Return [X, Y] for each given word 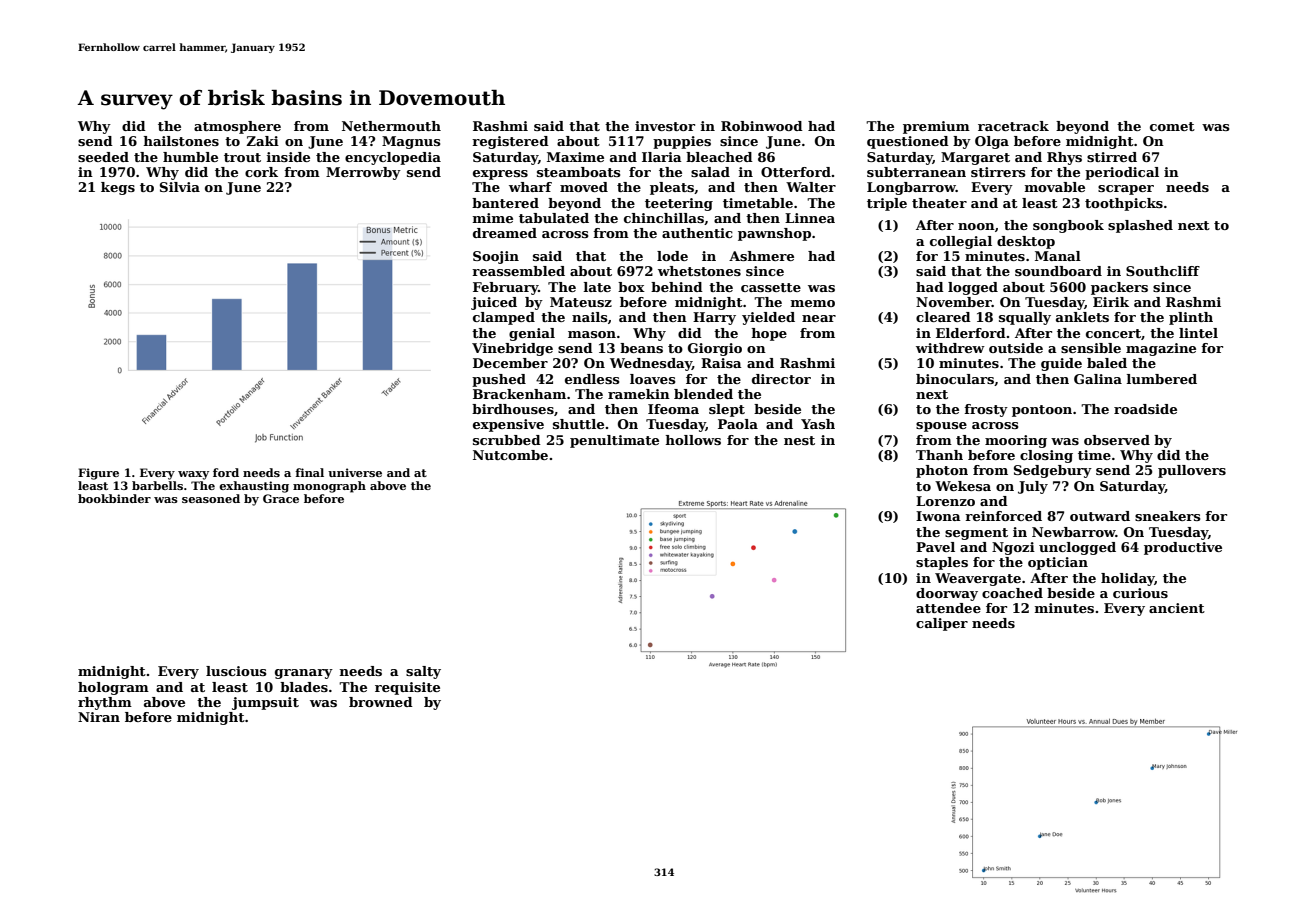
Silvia [180, 187]
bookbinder [114, 498]
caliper [942, 624]
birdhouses [513, 409]
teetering [679, 204]
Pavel [935, 547]
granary [304, 674]
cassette [771, 287]
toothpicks [1124, 204]
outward [1100, 516]
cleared [943, 317]
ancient [1177, 608]
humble [190, 157]
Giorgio [715, 349]
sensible [1091, 348]
